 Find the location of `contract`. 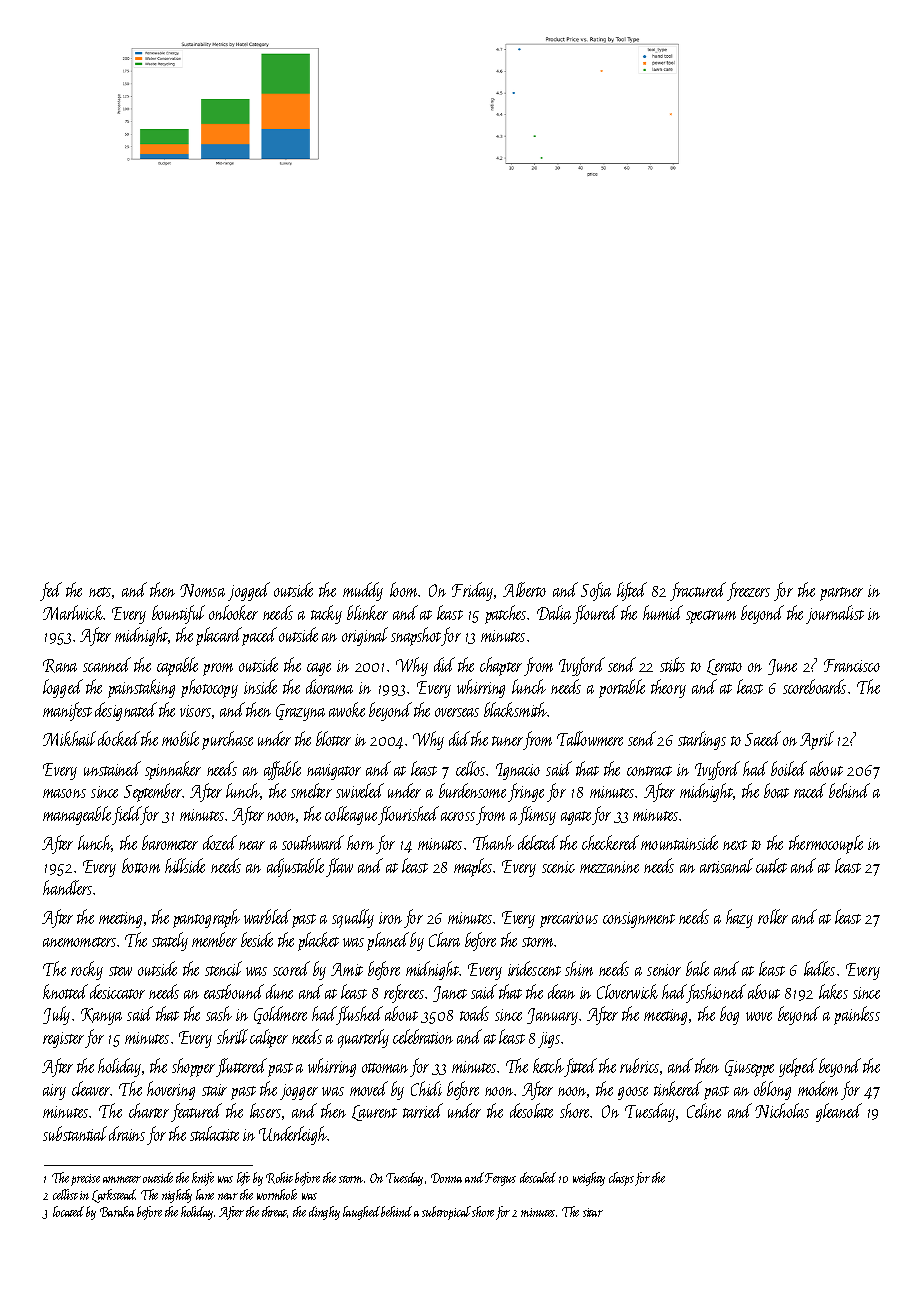

contract is located at coordinates (649, 771).
